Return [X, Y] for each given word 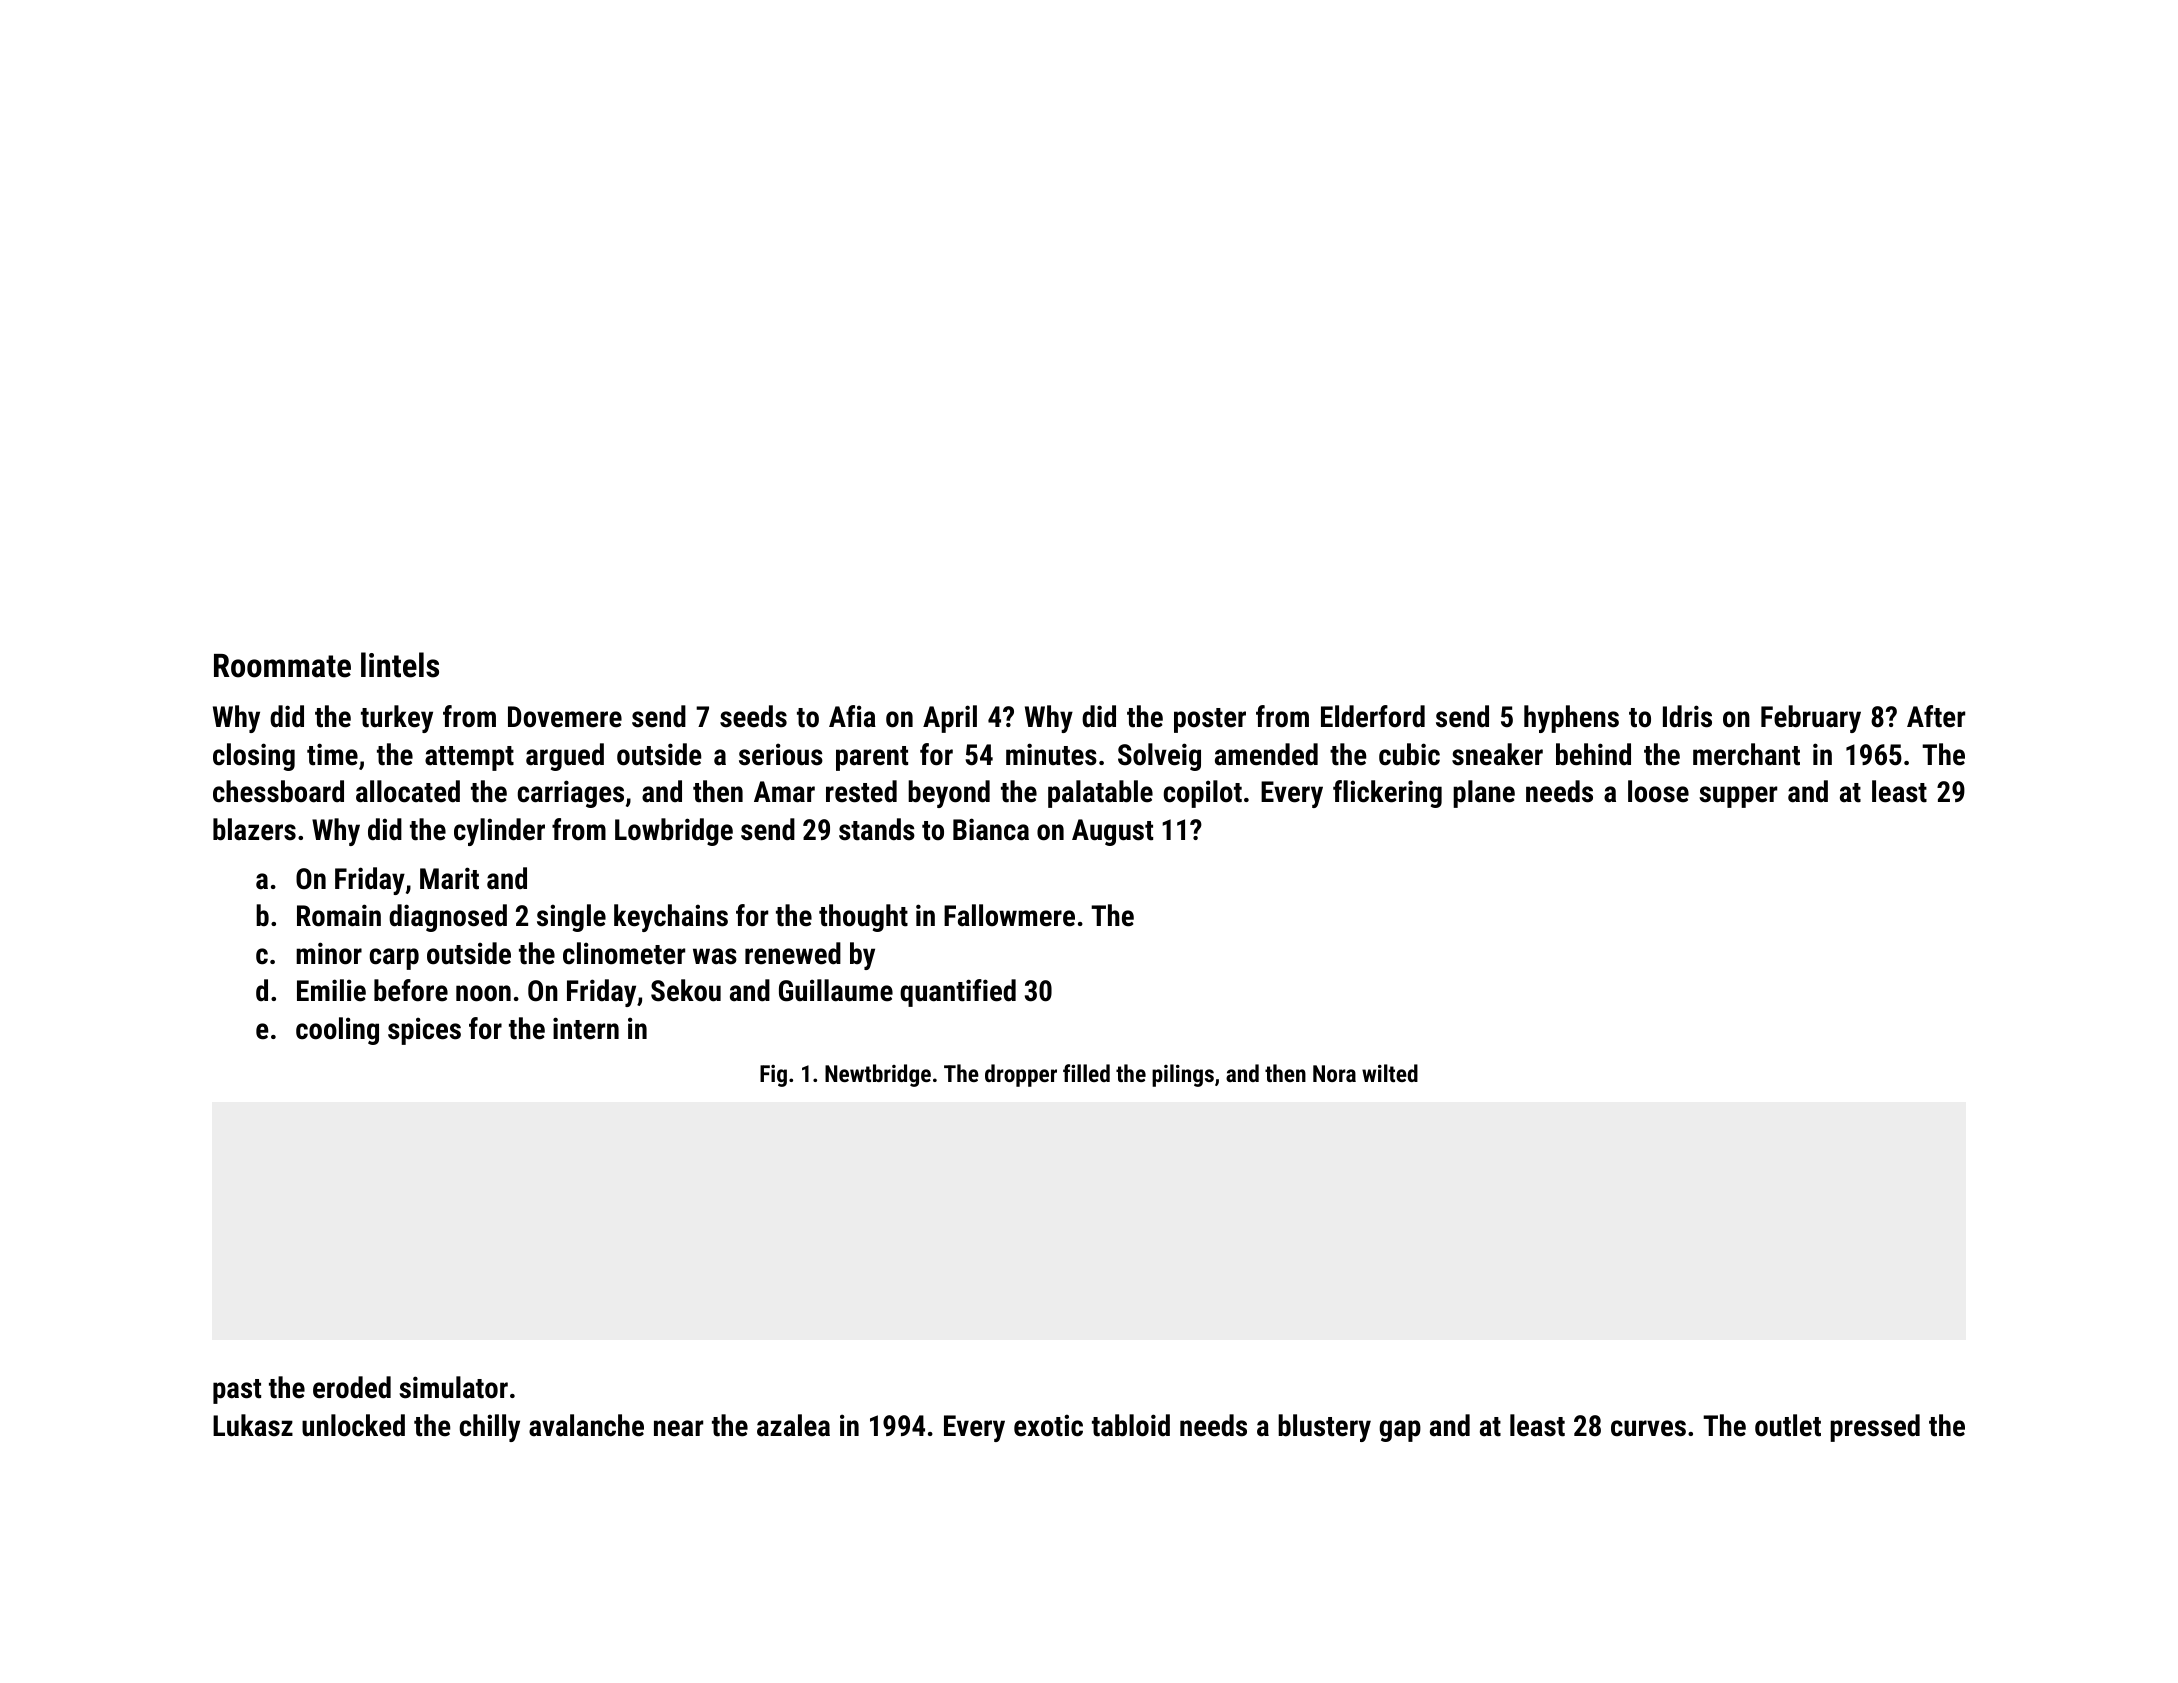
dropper [1021, 1075]
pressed [1875, 1428]
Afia [852, 716]
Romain [339, 915]
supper [1738, 797]
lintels [400, 665]
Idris [1687, 716]
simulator [453, 1387]
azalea [793, 1425]
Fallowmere [1009, 915]
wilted [1390, 1073]
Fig [773, 1076]
